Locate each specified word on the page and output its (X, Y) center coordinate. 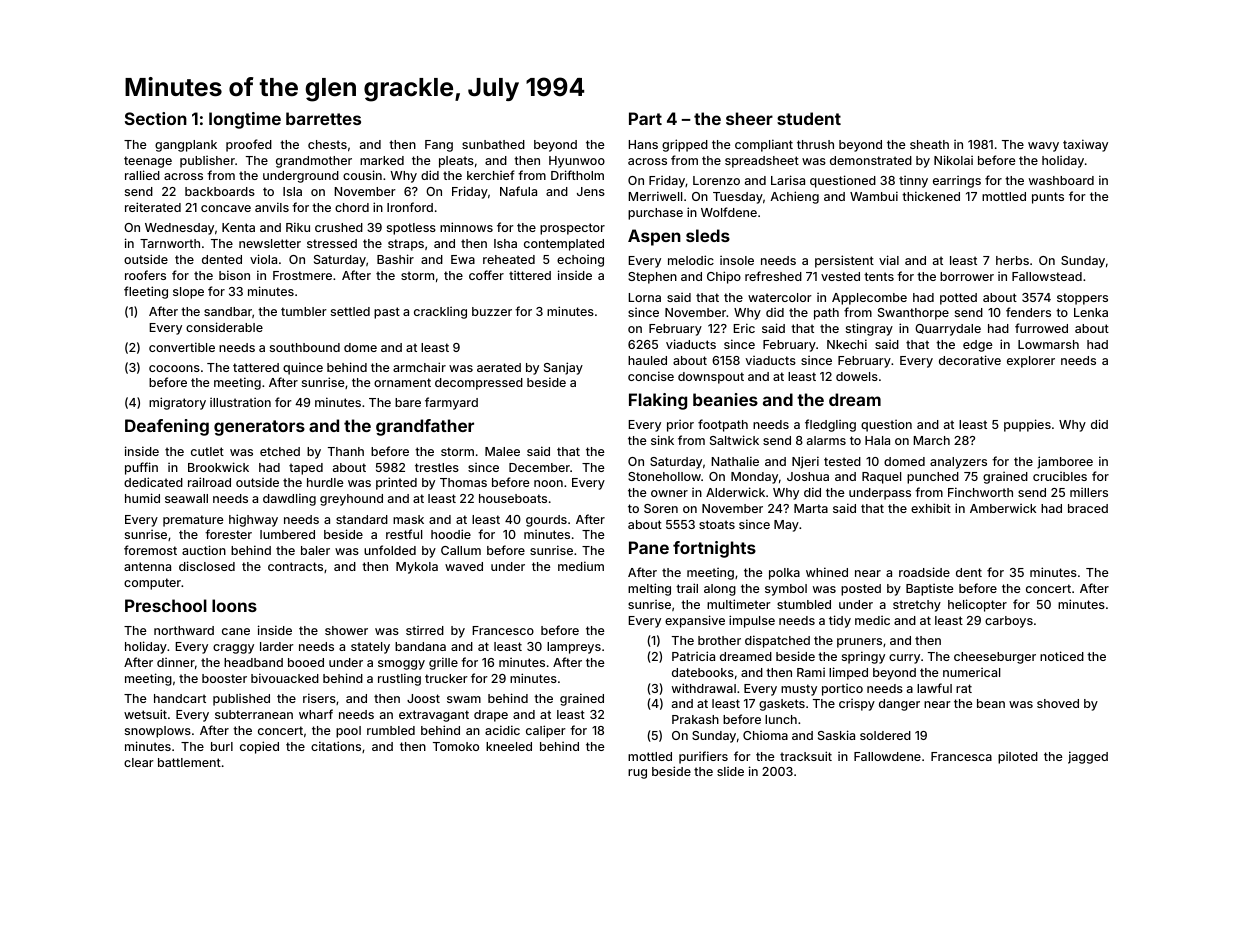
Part (645, 118)
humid (142, 498)
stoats (717, 524)
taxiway (1085, 145)
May (786, 526)
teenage (148, 162)
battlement (189, 762)
